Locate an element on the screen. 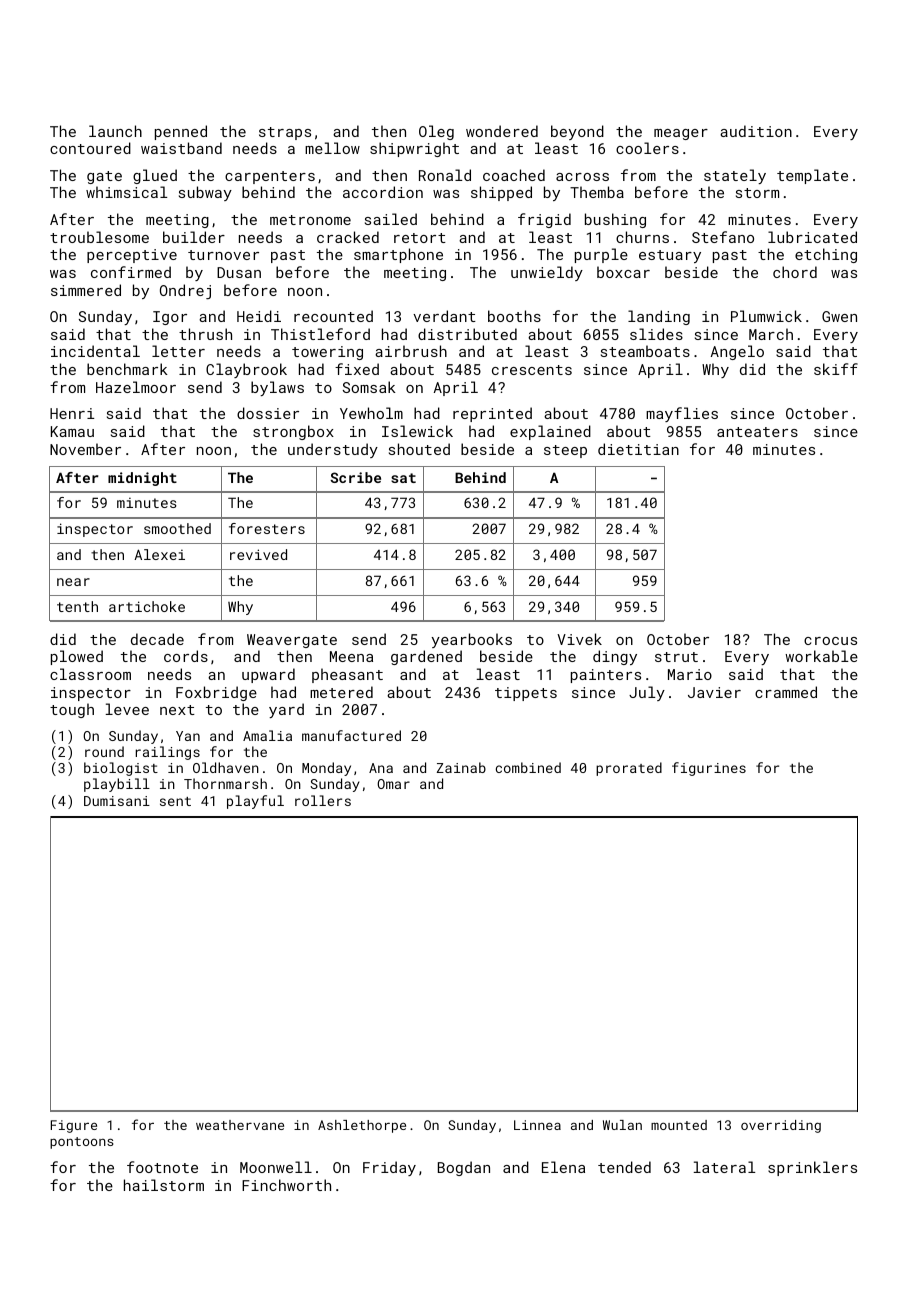  overriding is located at coordinates (781, 1126).
